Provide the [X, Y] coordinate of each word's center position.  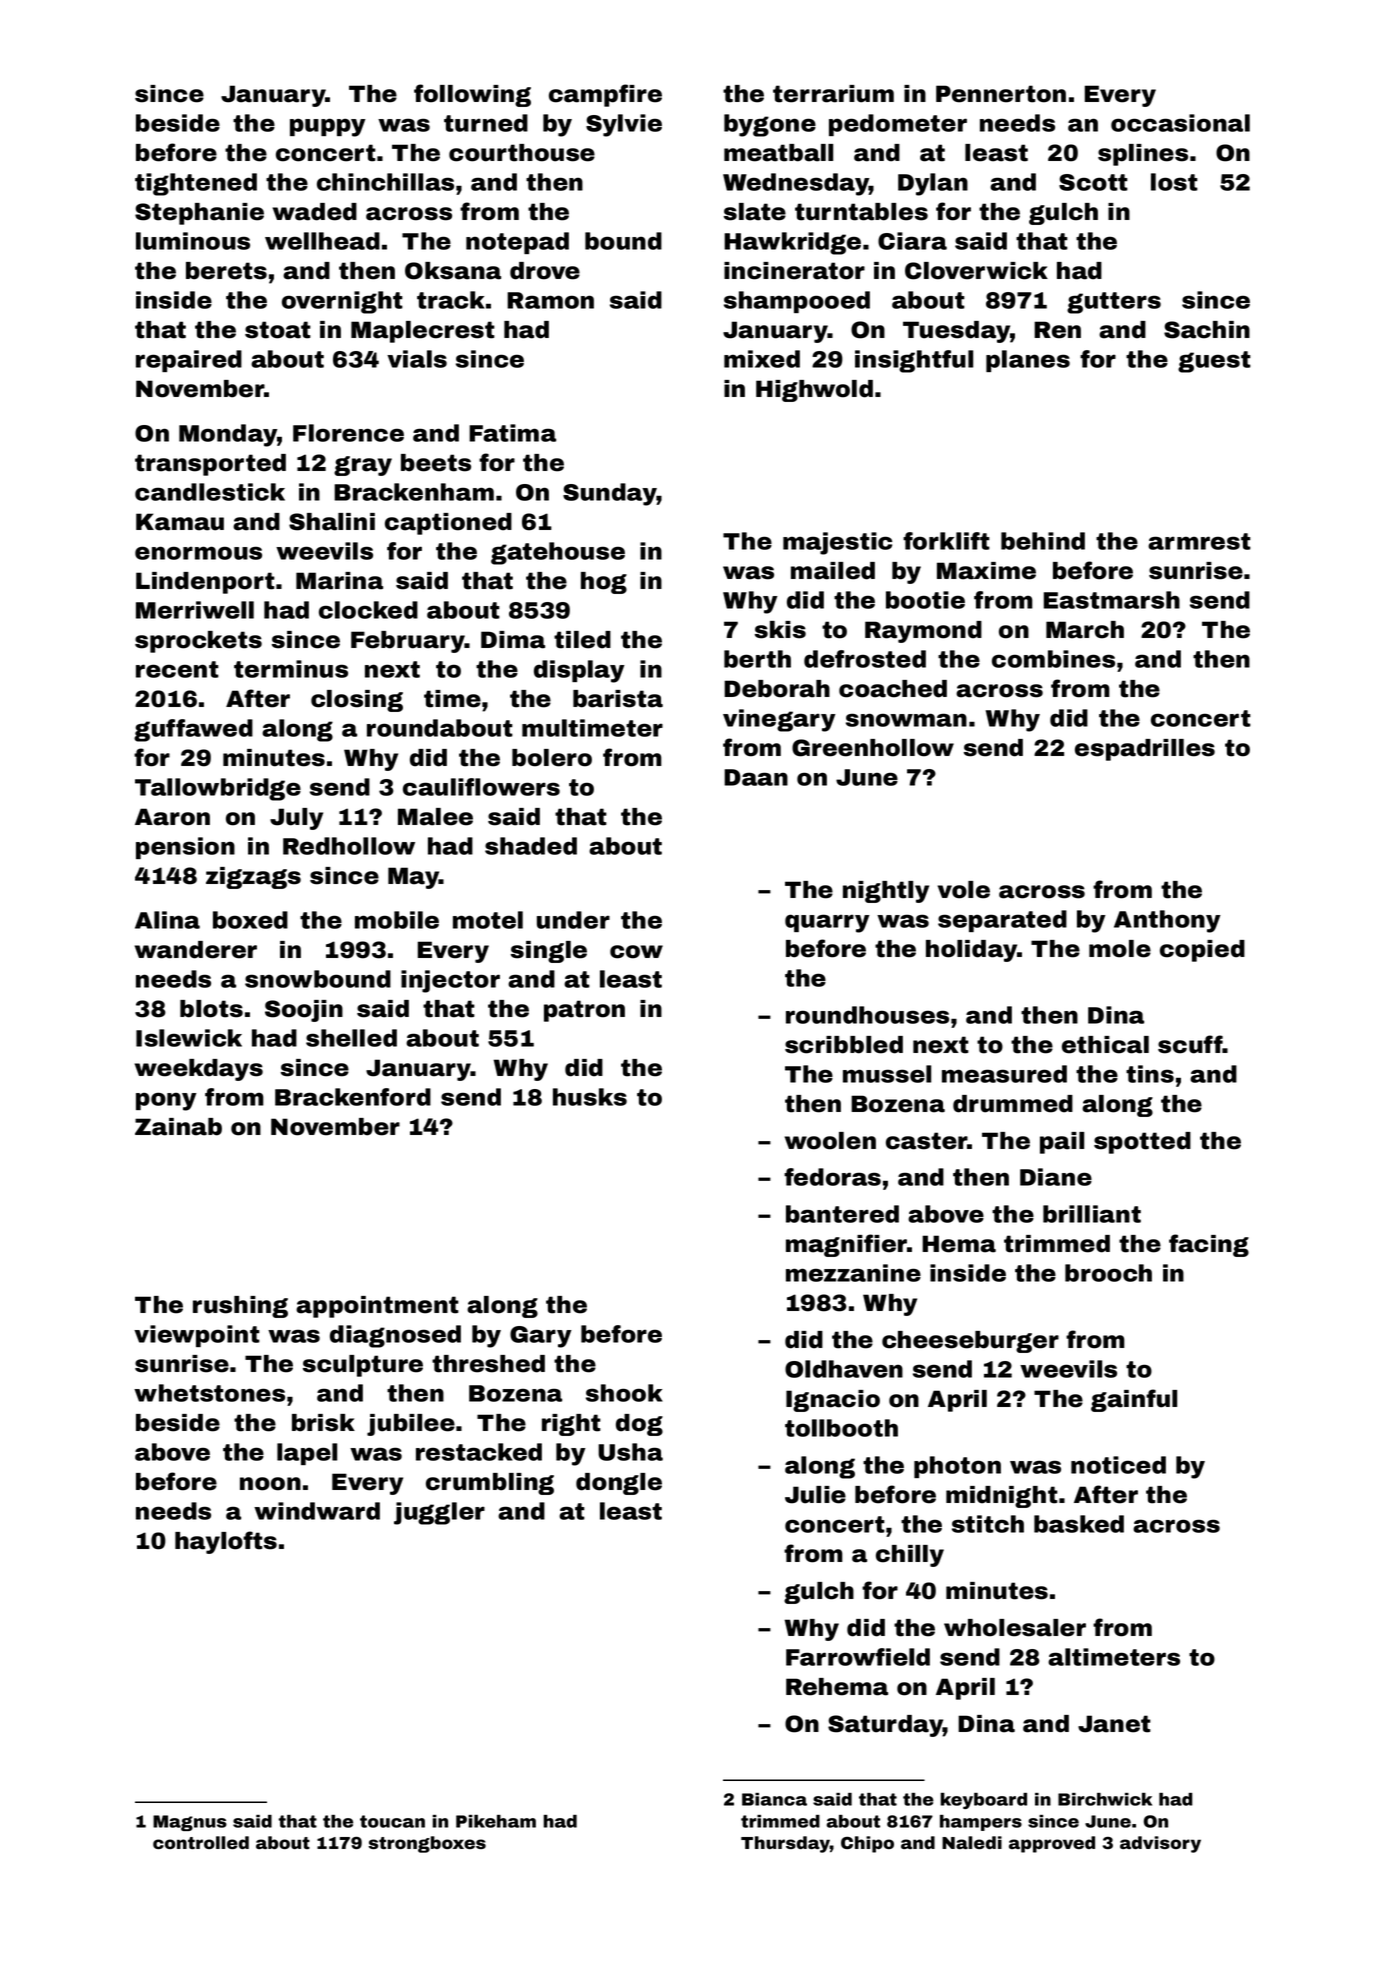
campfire [605, 95]
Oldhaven [844, 1369]
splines [1143, 155]
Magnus [190, 1823]
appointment [377, 1307]
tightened [196, 184]
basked [1079, 1524]
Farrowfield [858, 1657]
